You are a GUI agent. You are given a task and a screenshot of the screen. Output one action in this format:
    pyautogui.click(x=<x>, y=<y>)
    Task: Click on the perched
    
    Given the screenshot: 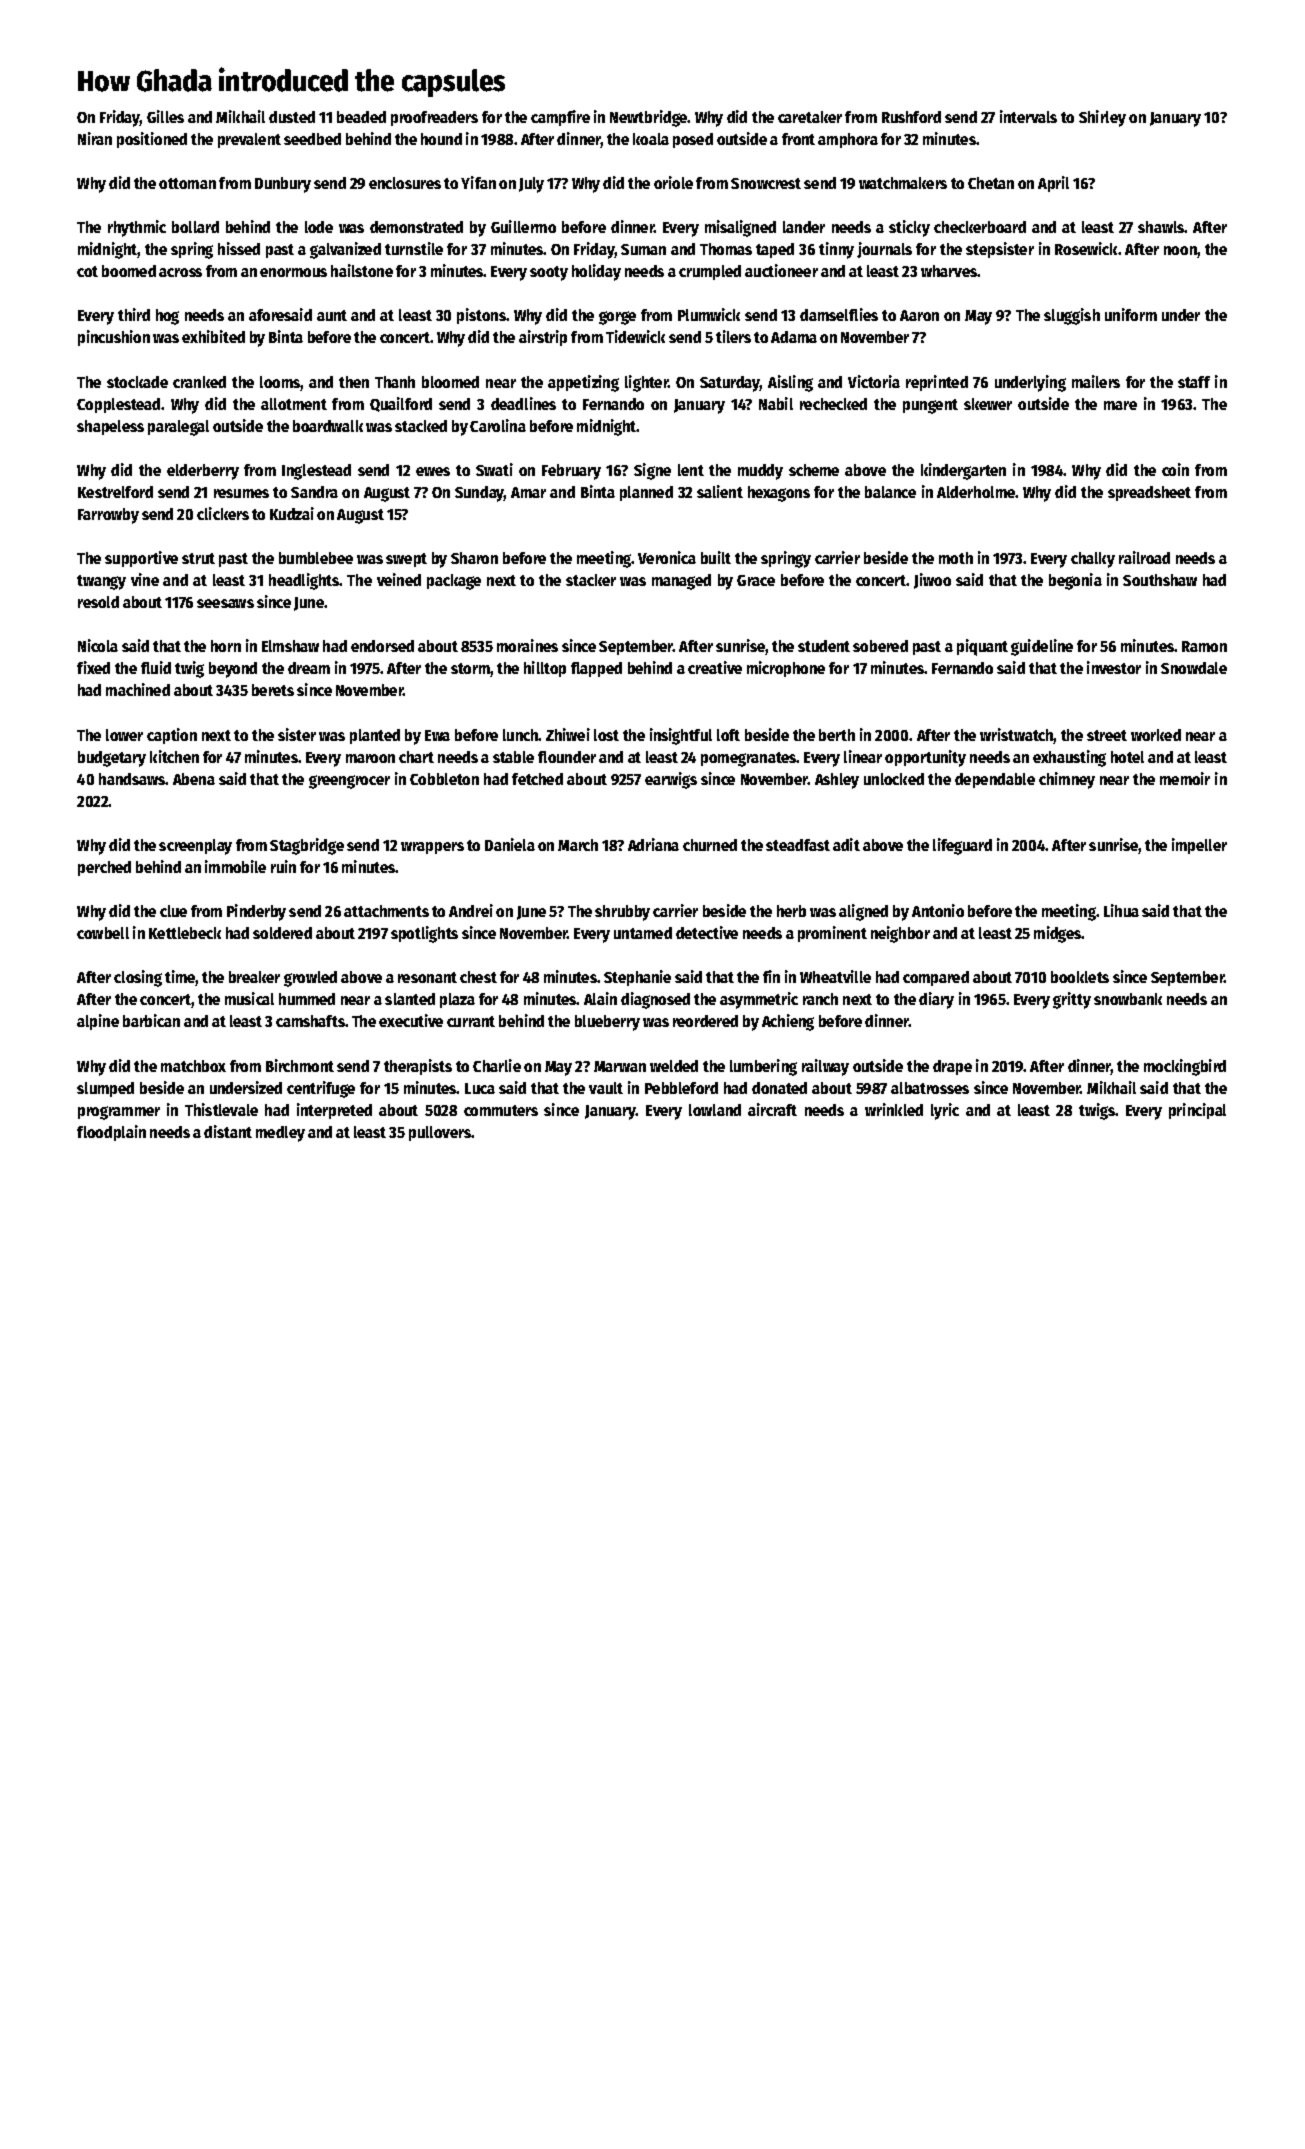 What is the action you would take?
    pyautogui.click(x=104, y=868)
